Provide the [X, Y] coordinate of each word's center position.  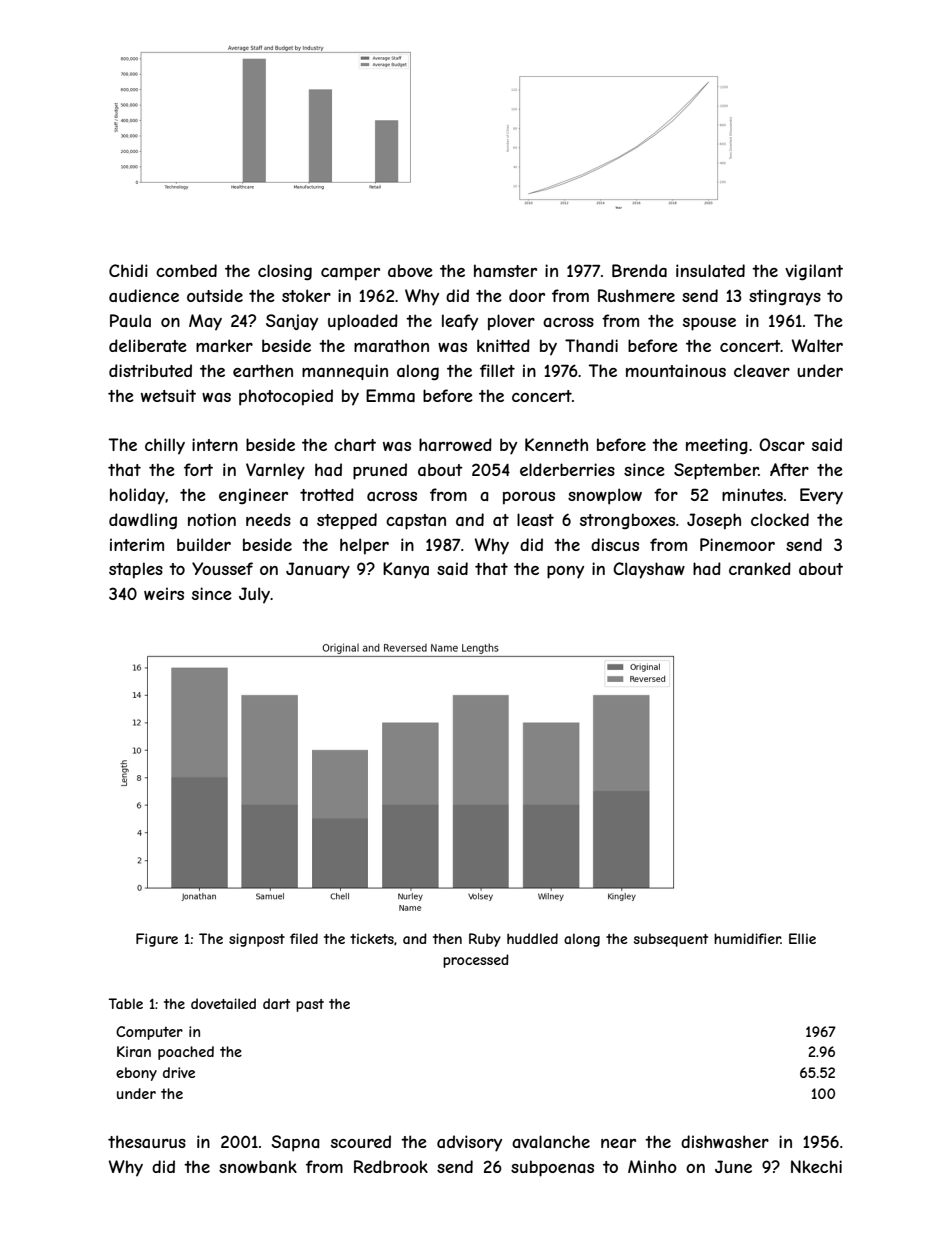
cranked [760, 568]
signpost [257, 940]
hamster [505, 270]
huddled [532, 938]
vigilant [814, 272]
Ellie [802, 938]
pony [565, 572]
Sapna [296, 1143]
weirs [164, 593]
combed [186, 270]
